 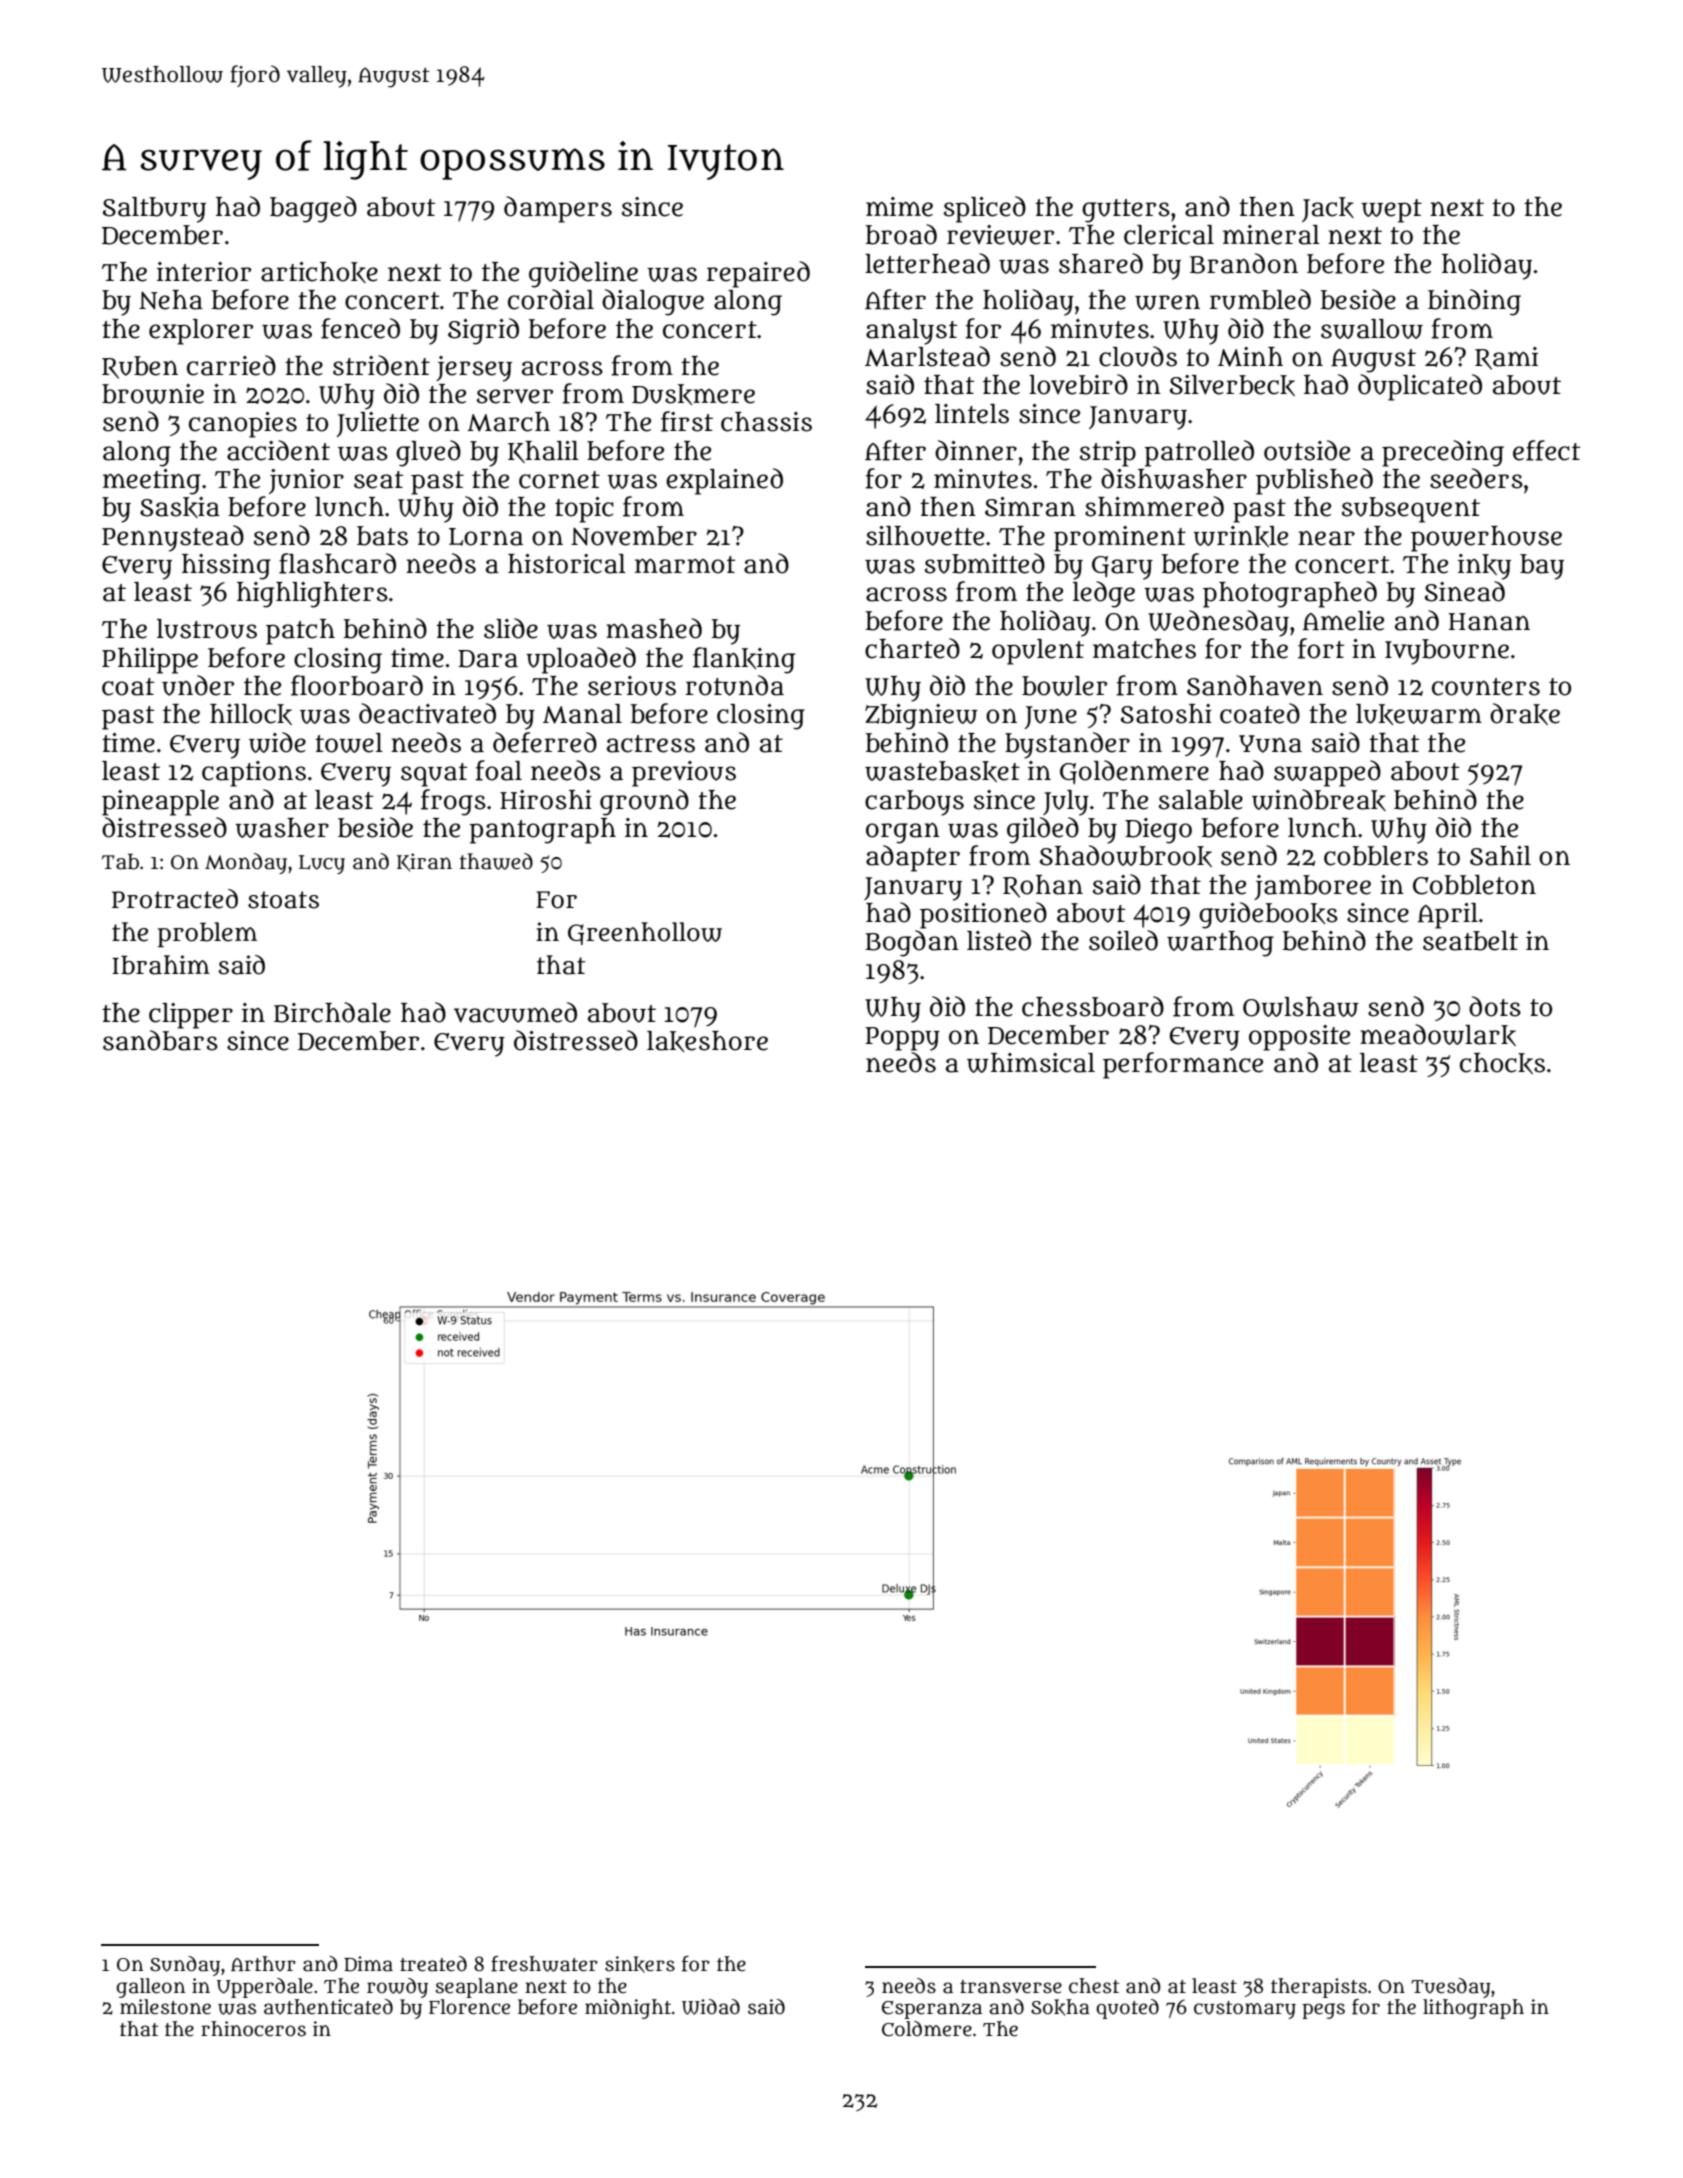 I want to click on chocks, so click(x=1502, y=1063).
